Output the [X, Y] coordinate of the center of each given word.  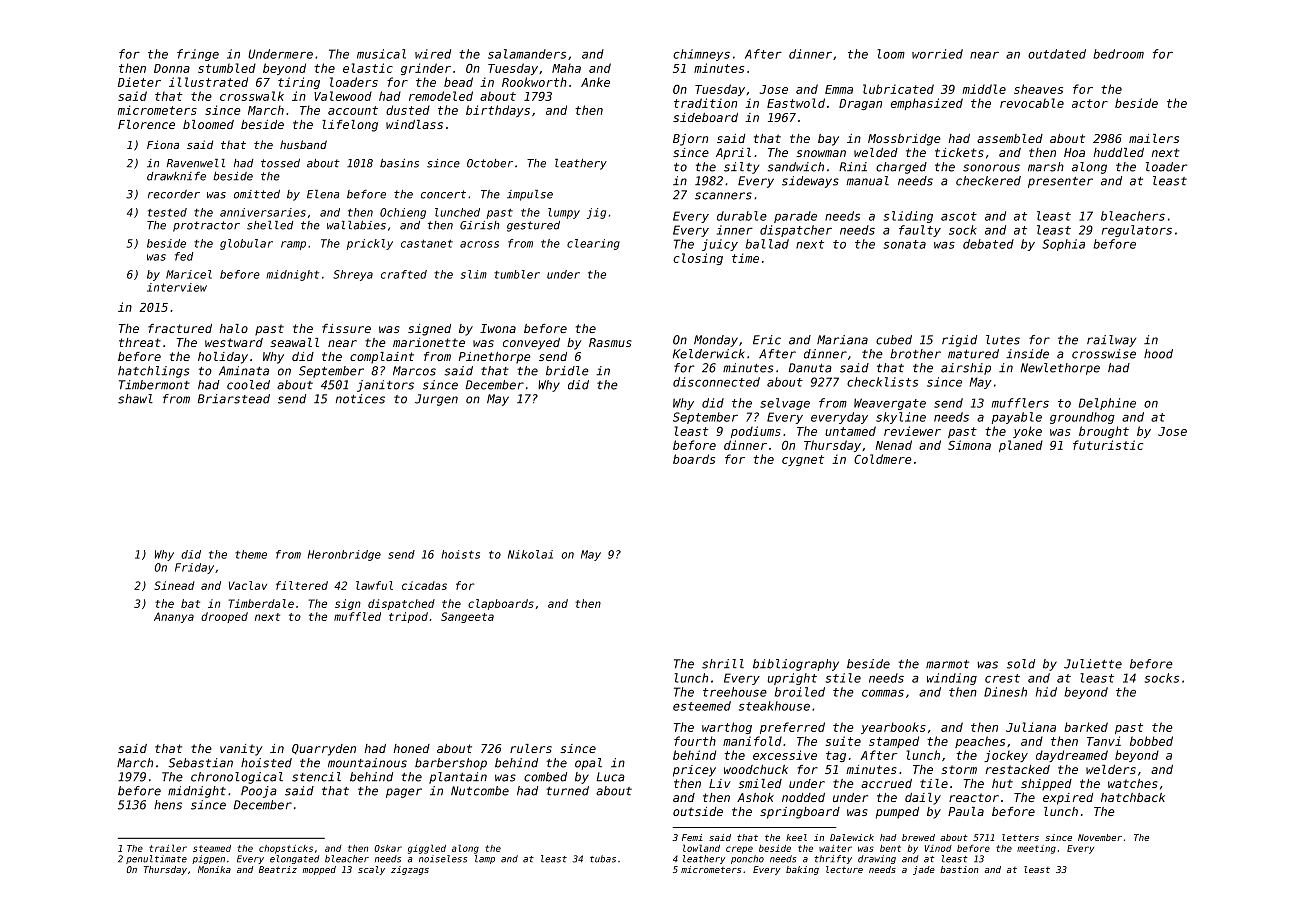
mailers [1154, 138]
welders [1111, 769]
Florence [146, 124]
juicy [720, 245]
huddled [1118, 152]
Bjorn [690, 140]
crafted [404, 274]
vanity [241, 750]
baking [802, 870]
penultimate [156, 859]
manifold [752, 741]
